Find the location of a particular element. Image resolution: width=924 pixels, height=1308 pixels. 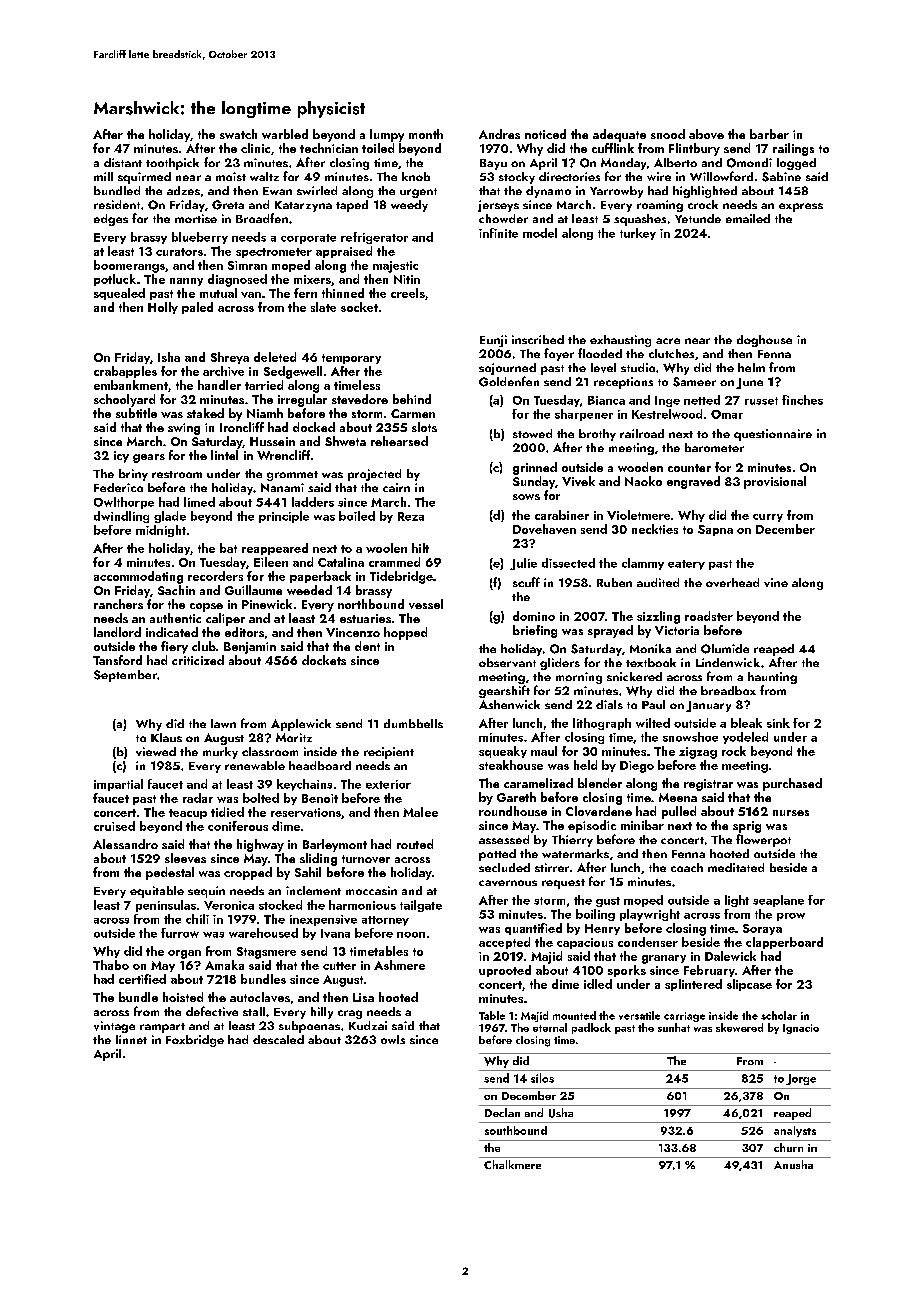

stirrer is located at coordinates (552, 867).
